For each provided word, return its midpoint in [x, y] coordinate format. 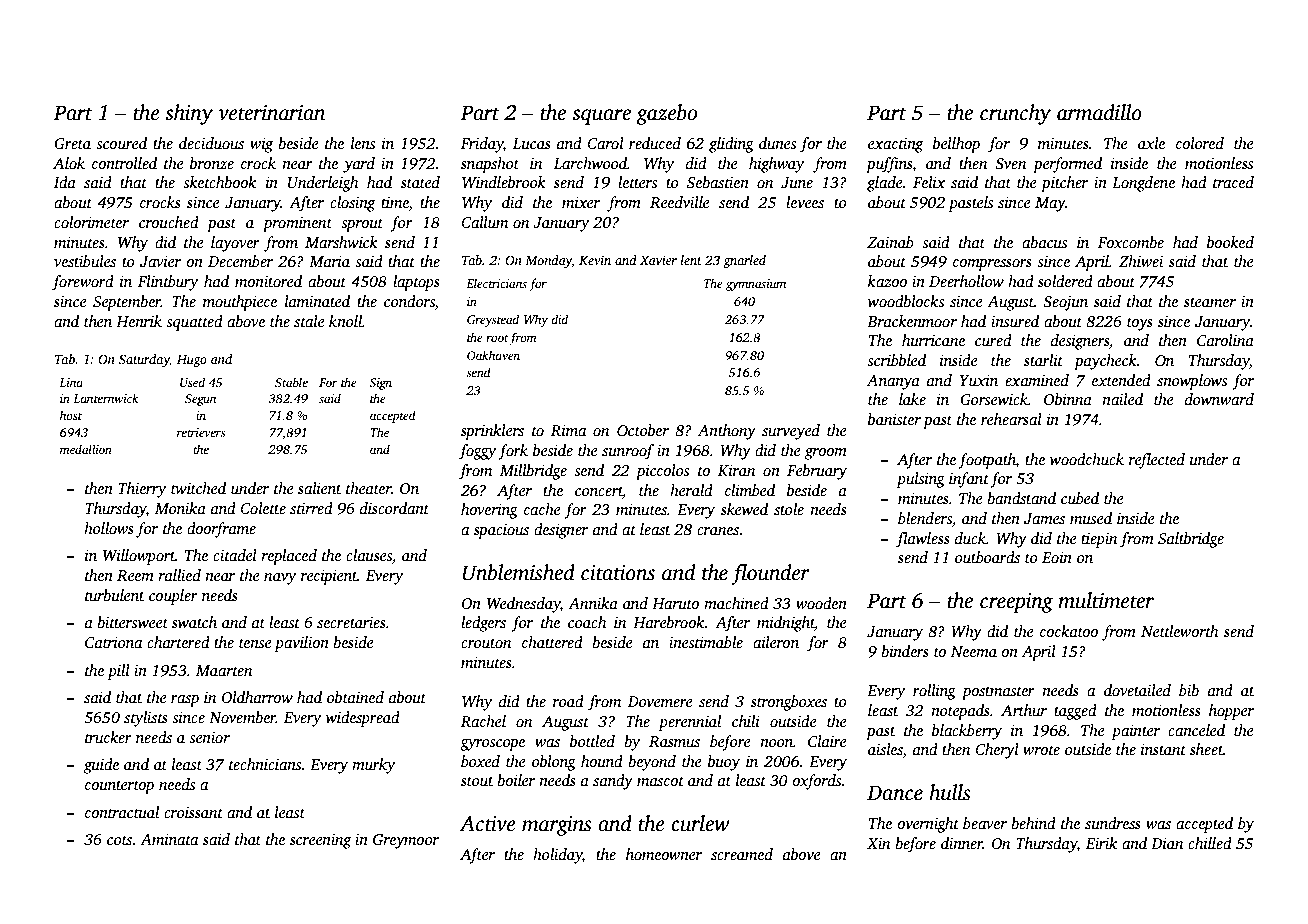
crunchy [1015, 114]
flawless [923, 540]
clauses [369, 555]
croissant [193, 812]
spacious [501, 531]
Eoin [1057, 557]
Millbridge [533, 472]
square [601, 117]
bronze [212, 163]
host [71, 415]
